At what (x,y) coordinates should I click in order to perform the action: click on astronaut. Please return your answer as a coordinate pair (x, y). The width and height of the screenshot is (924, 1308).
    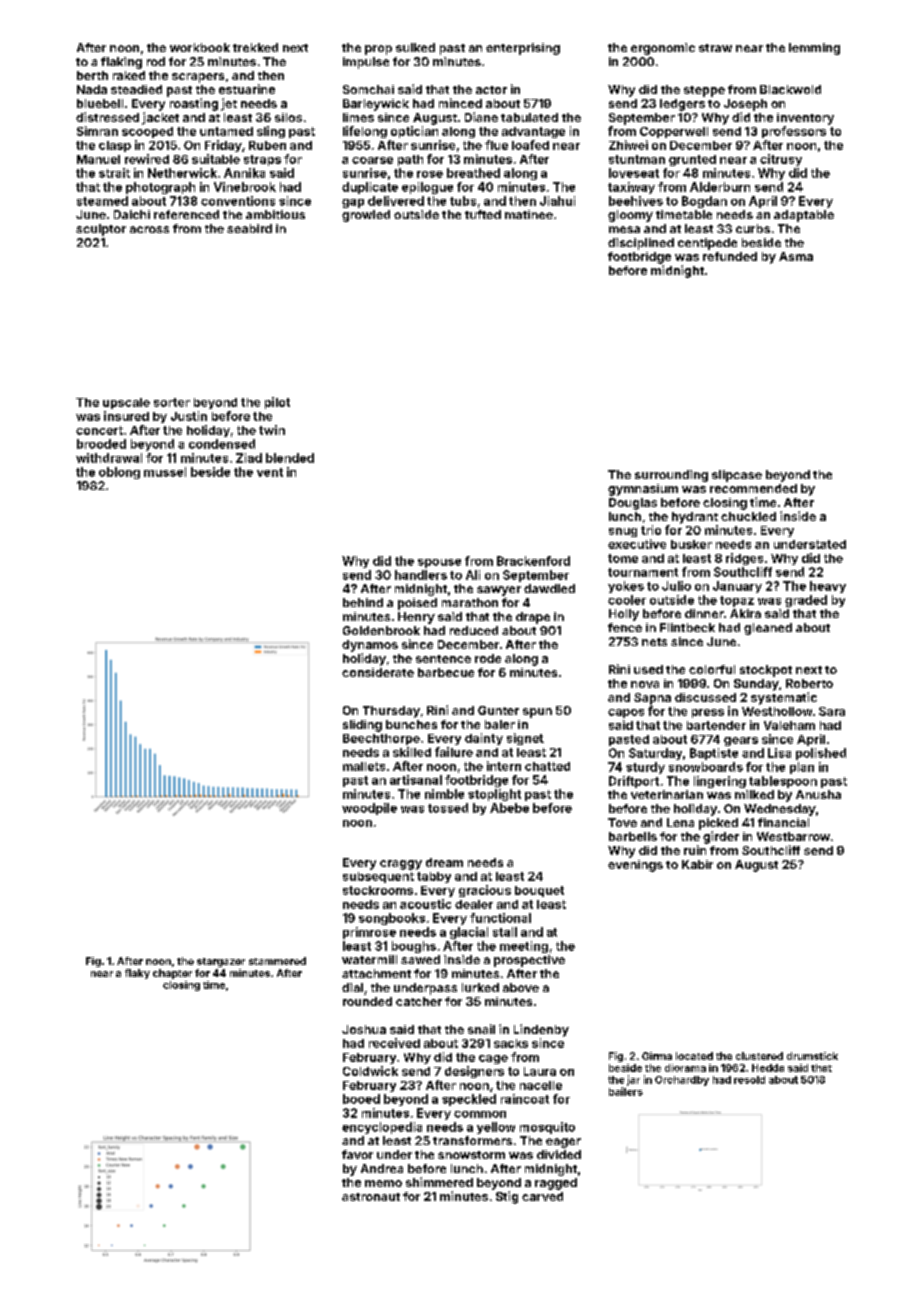
    Looking at the image, I should click on (371, 1197).
